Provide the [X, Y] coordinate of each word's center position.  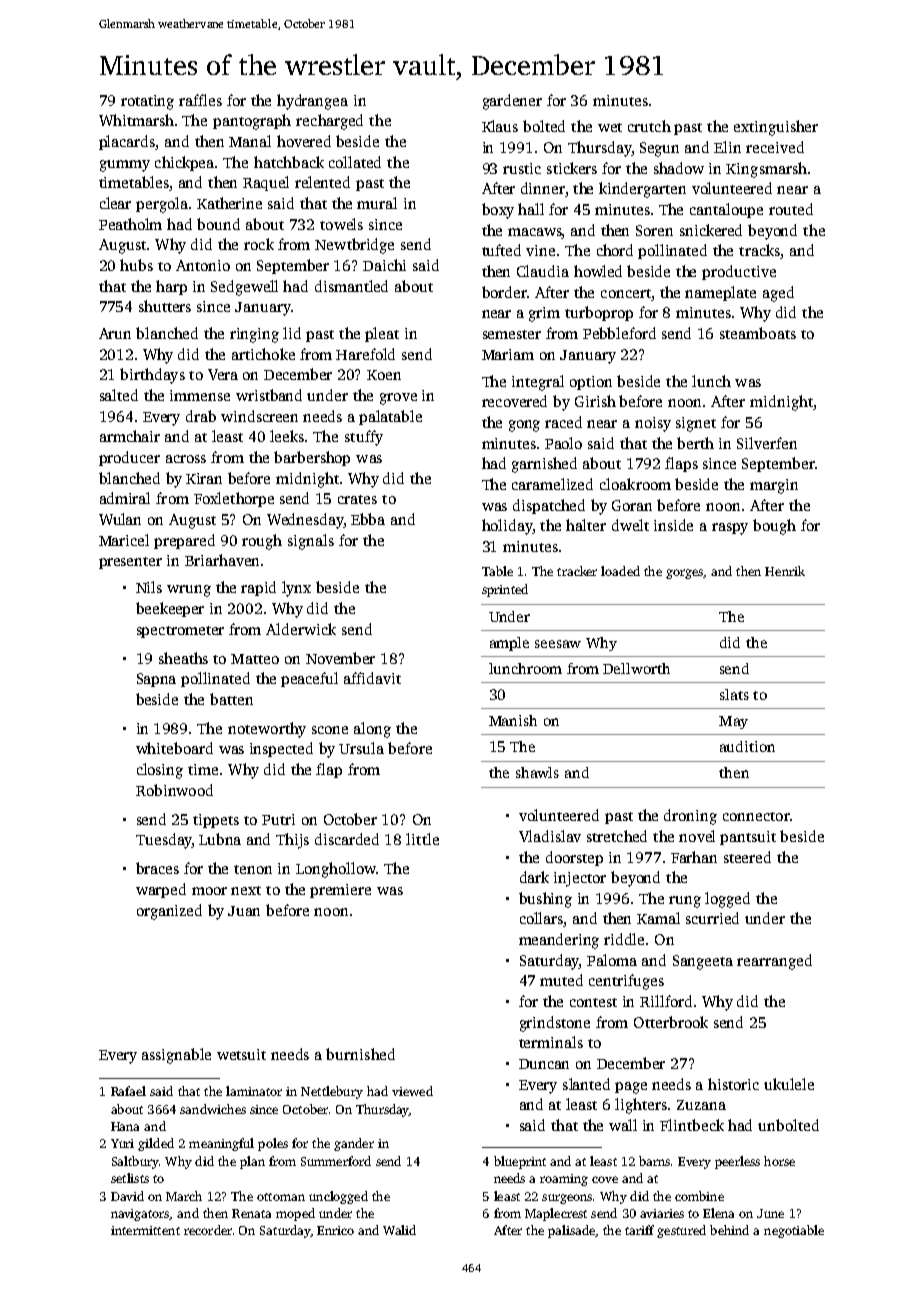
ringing [254, 335]
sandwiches [213, 1109]
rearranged [774, 962]
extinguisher [776, 128]
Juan [244, 911]
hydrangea [312, 102]
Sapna [156, 680]
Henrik [785, 571]
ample [509, 644]
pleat [382, 334]
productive [739, 272]
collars [542, 919]
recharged [329, 122]
